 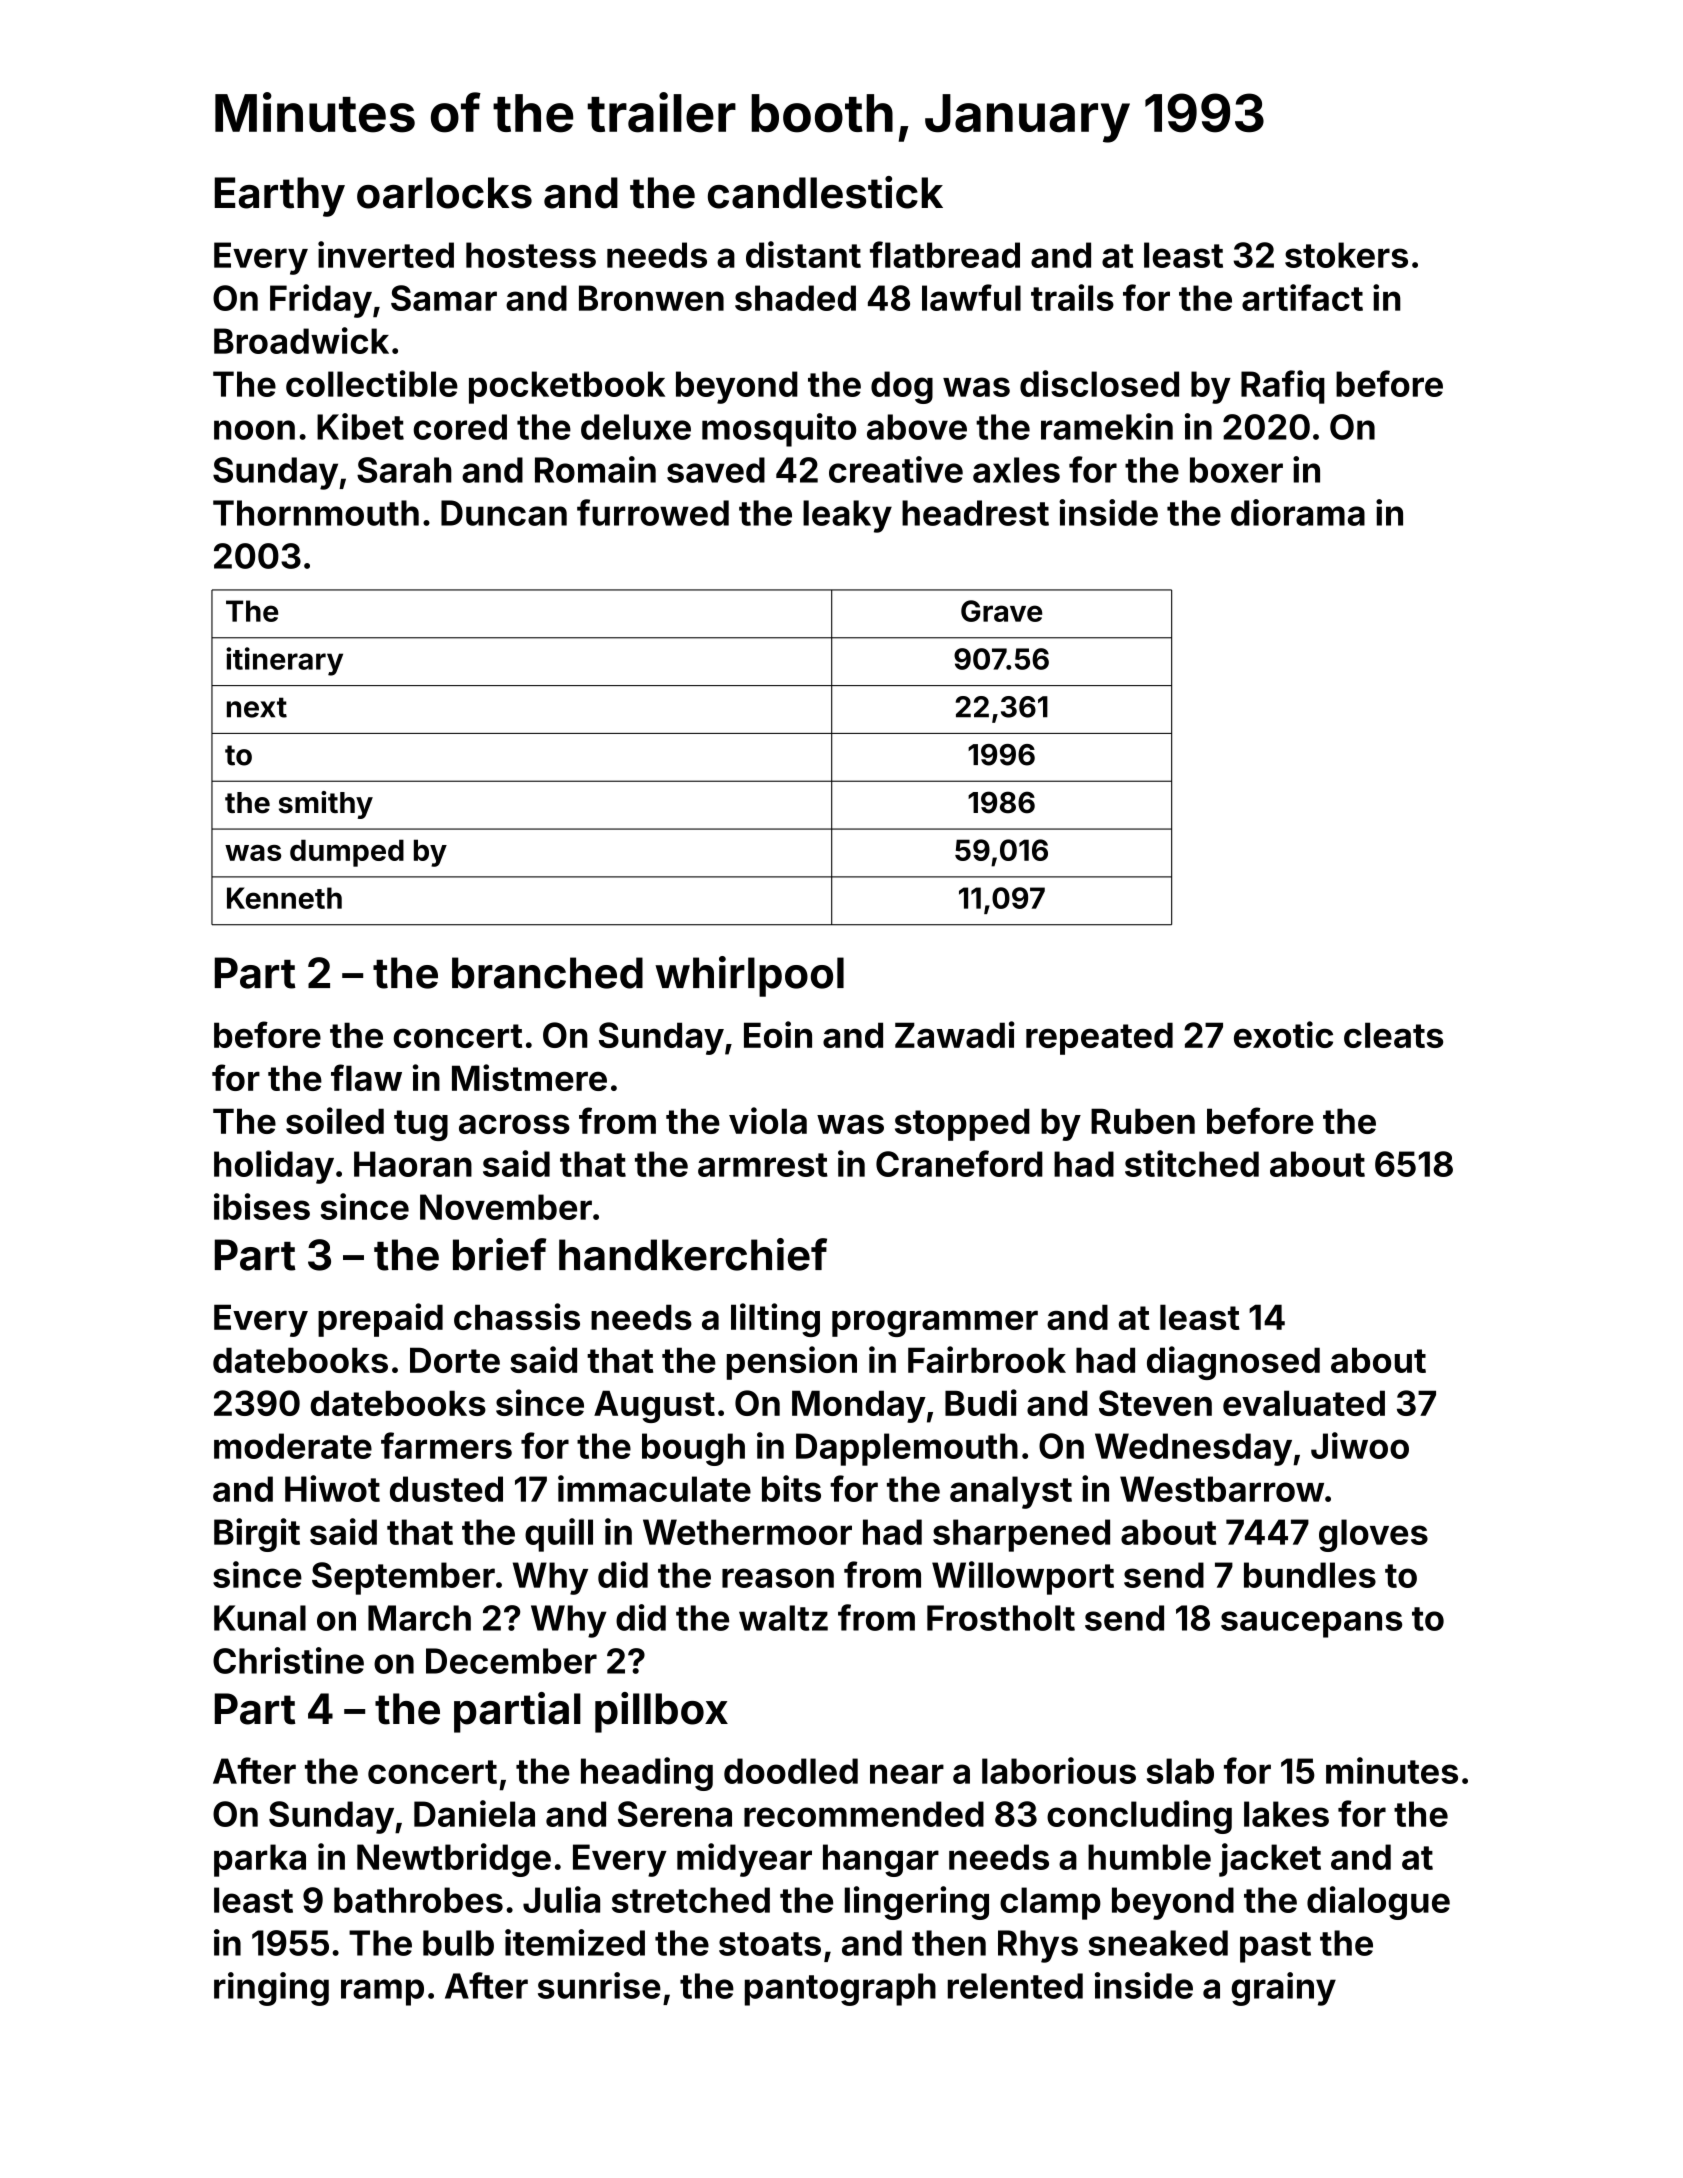 I want to click on oarlocks, so click(x=444, y=193).
